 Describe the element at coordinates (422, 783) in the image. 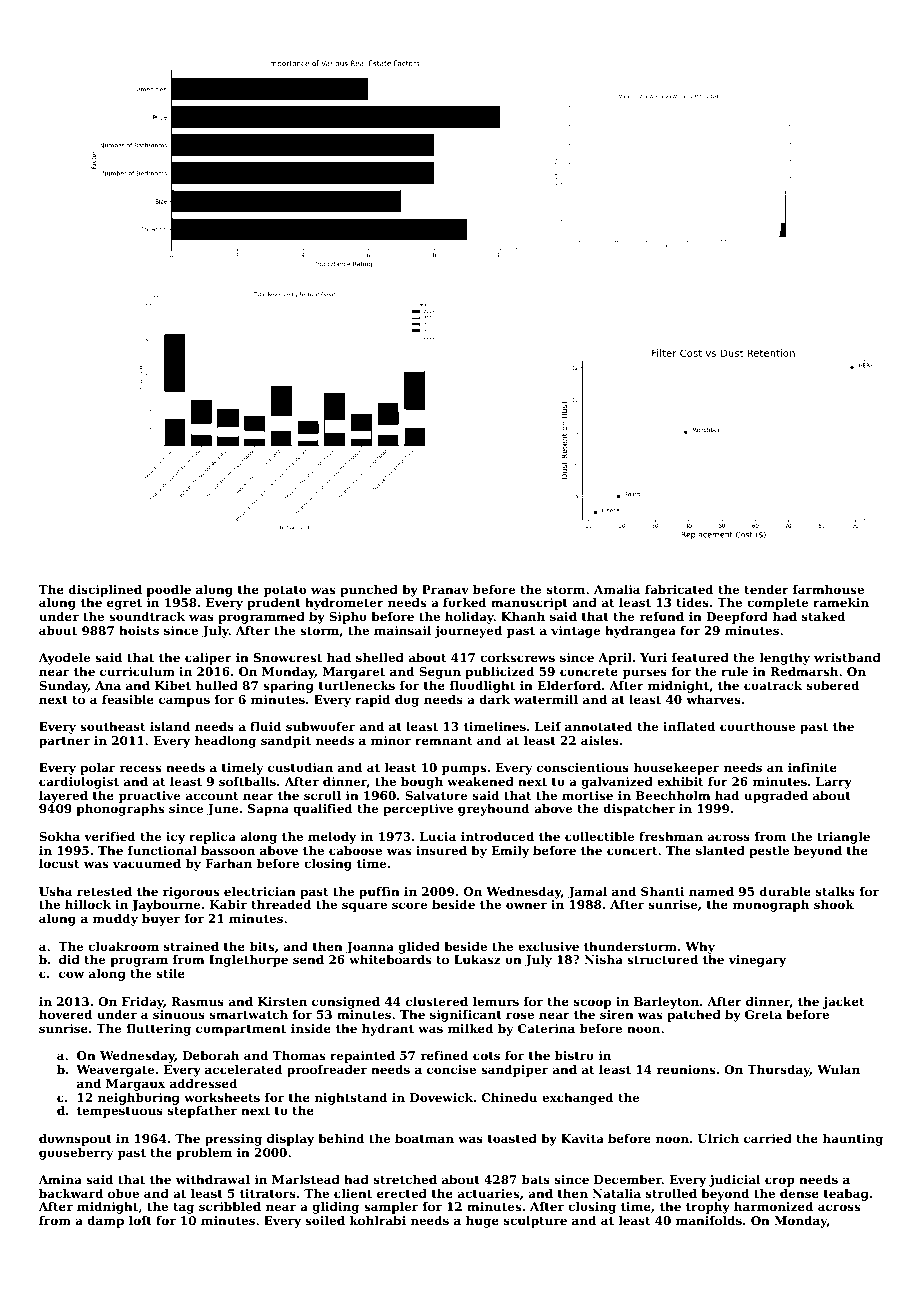

I see `bough` at that location.
